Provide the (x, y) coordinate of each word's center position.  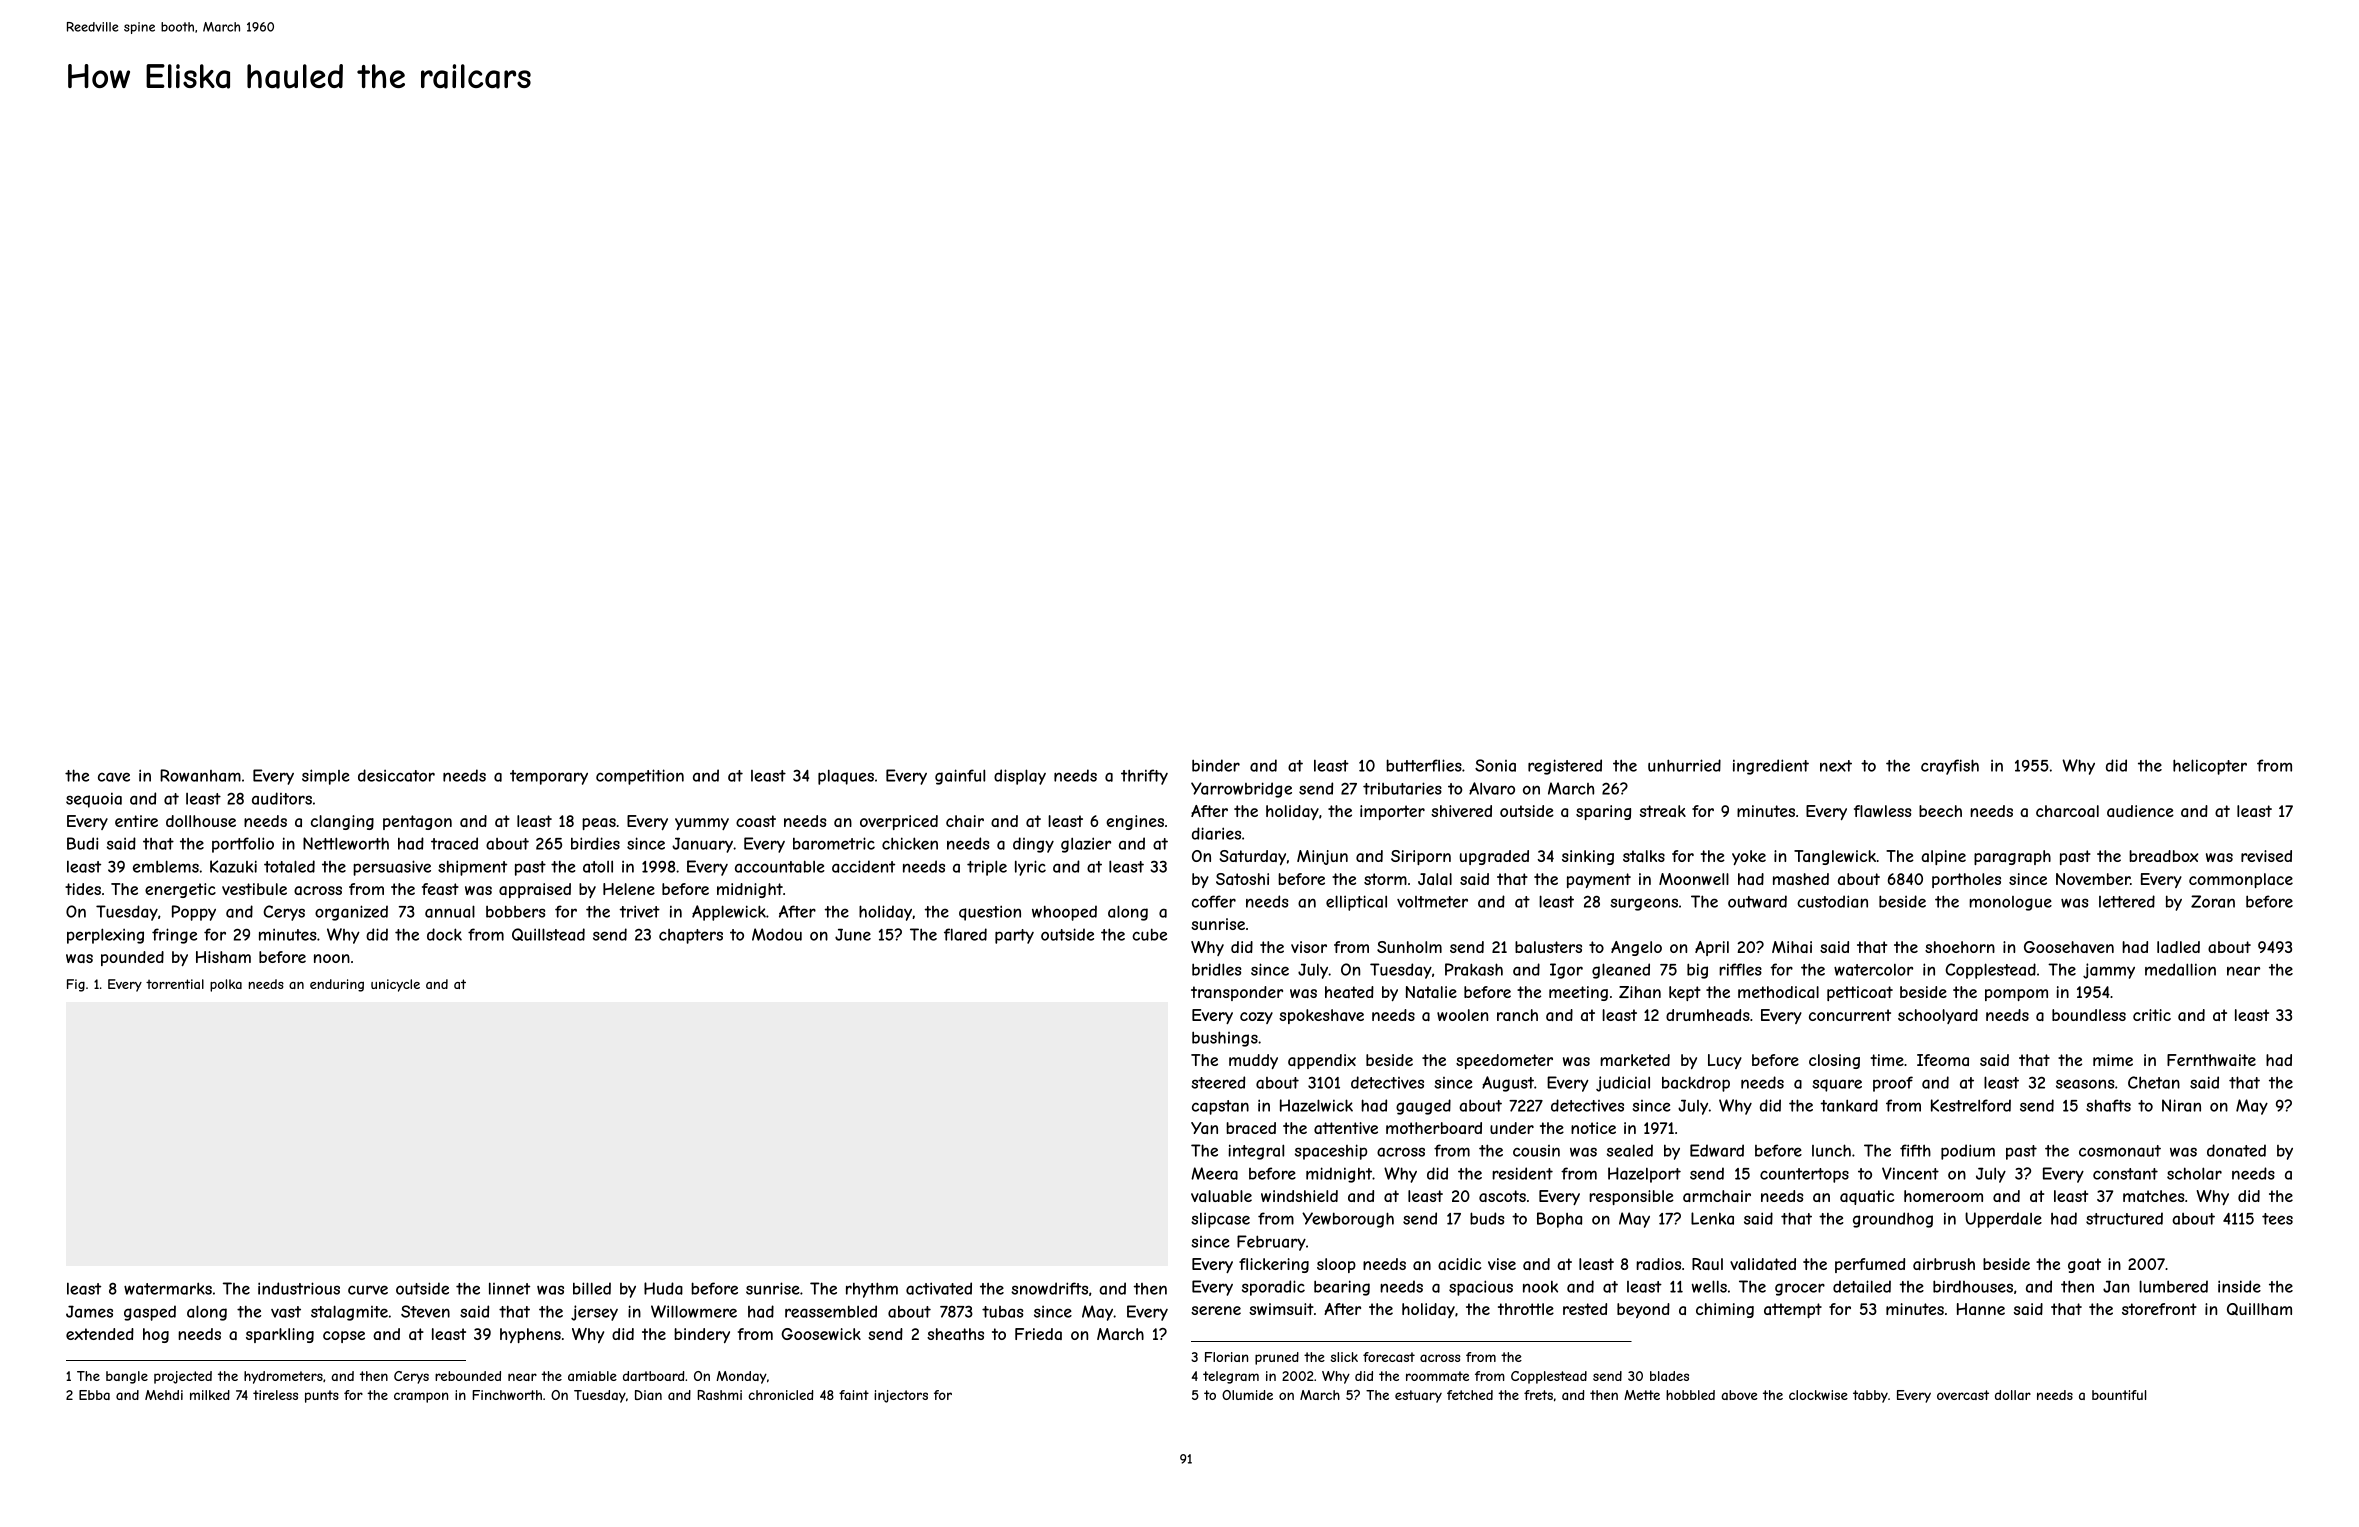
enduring (337, 985)
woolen (1462, 1015)
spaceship (1331, 1152)
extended (100, 1334)
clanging (342, 822)
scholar (2194, 1173)
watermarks (168, 1288)
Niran (2181, 1105)
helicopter (2210, 767)
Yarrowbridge (1241, 790)
